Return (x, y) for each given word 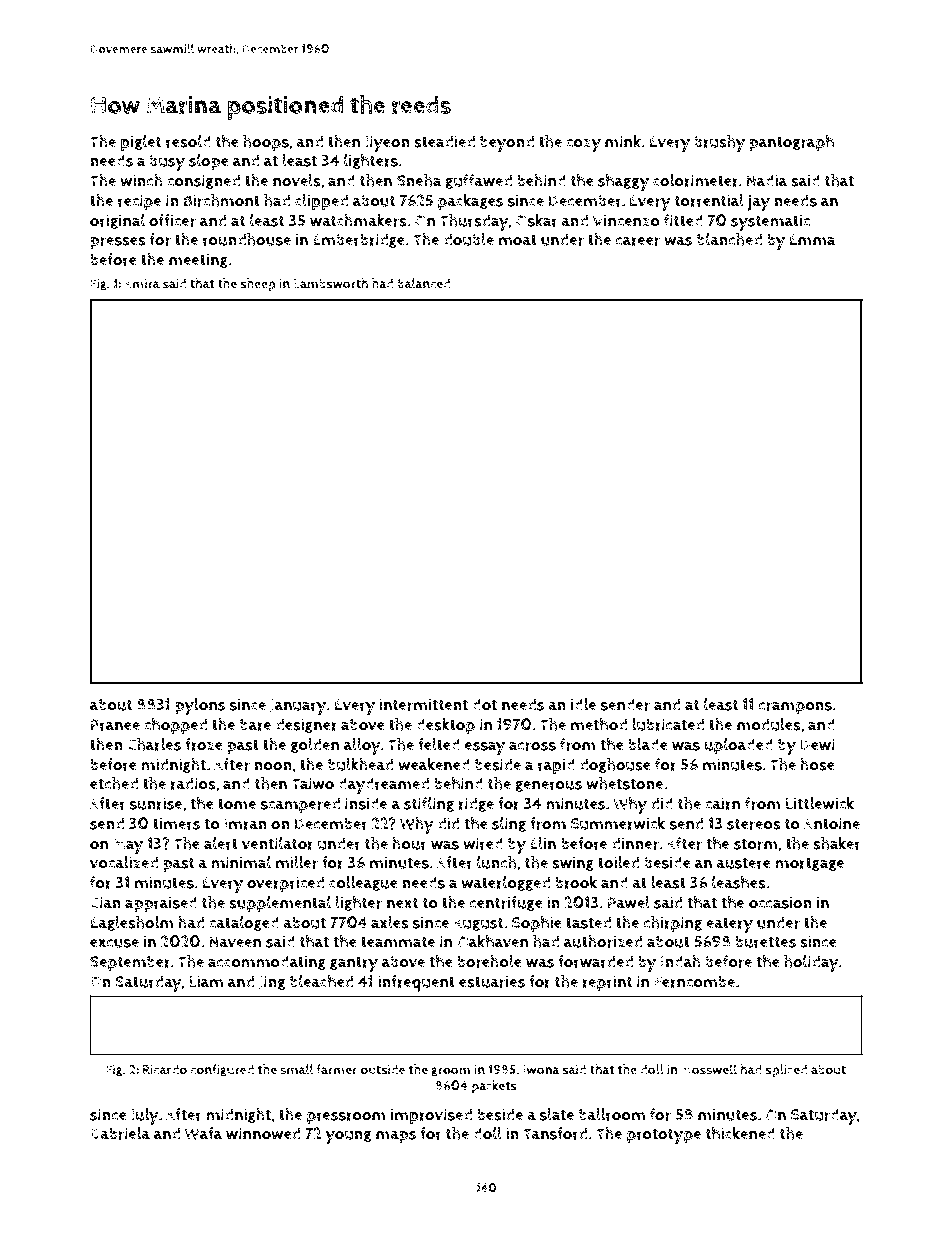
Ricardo (165, 1069)
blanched (729, 239)
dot (484, 704)
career (638, 241)
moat (518, 240)
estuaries (492, 981)
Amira (142, 283)
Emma (812, 240)
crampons (796, 708)
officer (172, 220)
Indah (681, 961)
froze (204, 744)
